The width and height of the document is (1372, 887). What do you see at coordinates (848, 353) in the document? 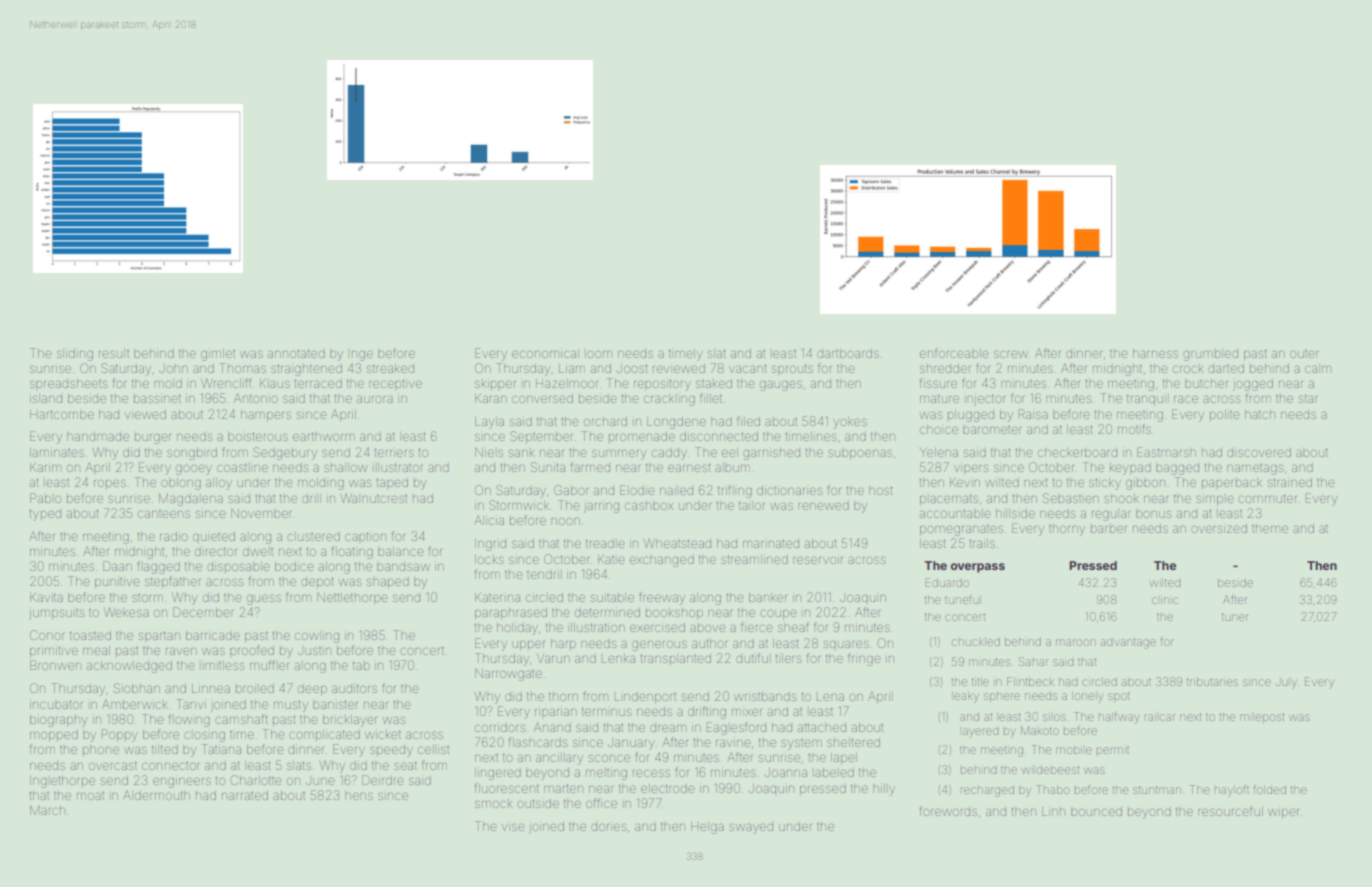
I see `dartboards` at bounding box center [848, 353].
